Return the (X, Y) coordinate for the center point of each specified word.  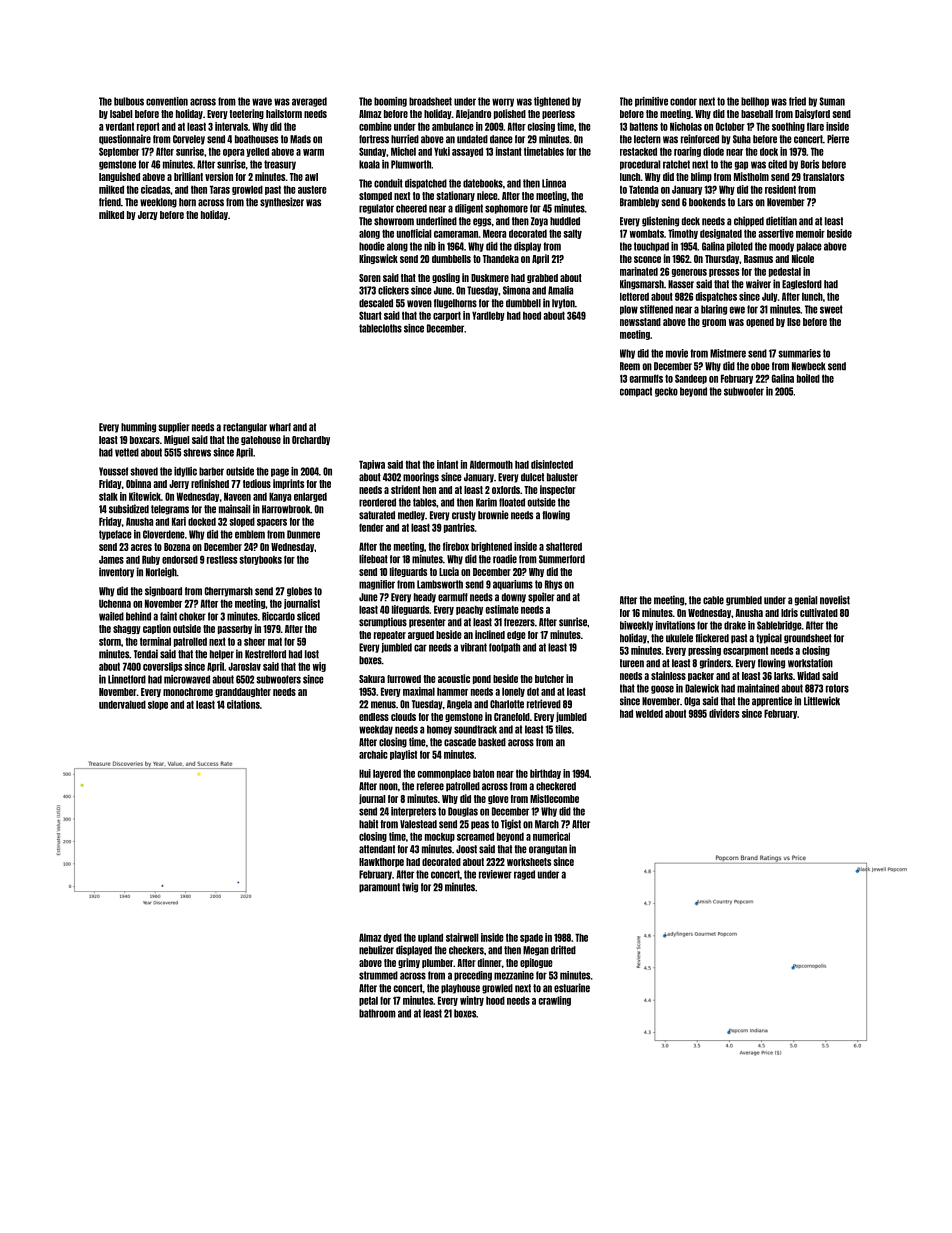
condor (683, 101)
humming (138, 427)
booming (390, 102)
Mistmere (728, 353)
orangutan (548, 850)
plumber (437, 963)
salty (572, 234)
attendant (377, 849)
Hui (365, 773)
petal (368, 1001)
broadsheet (430, 101)
